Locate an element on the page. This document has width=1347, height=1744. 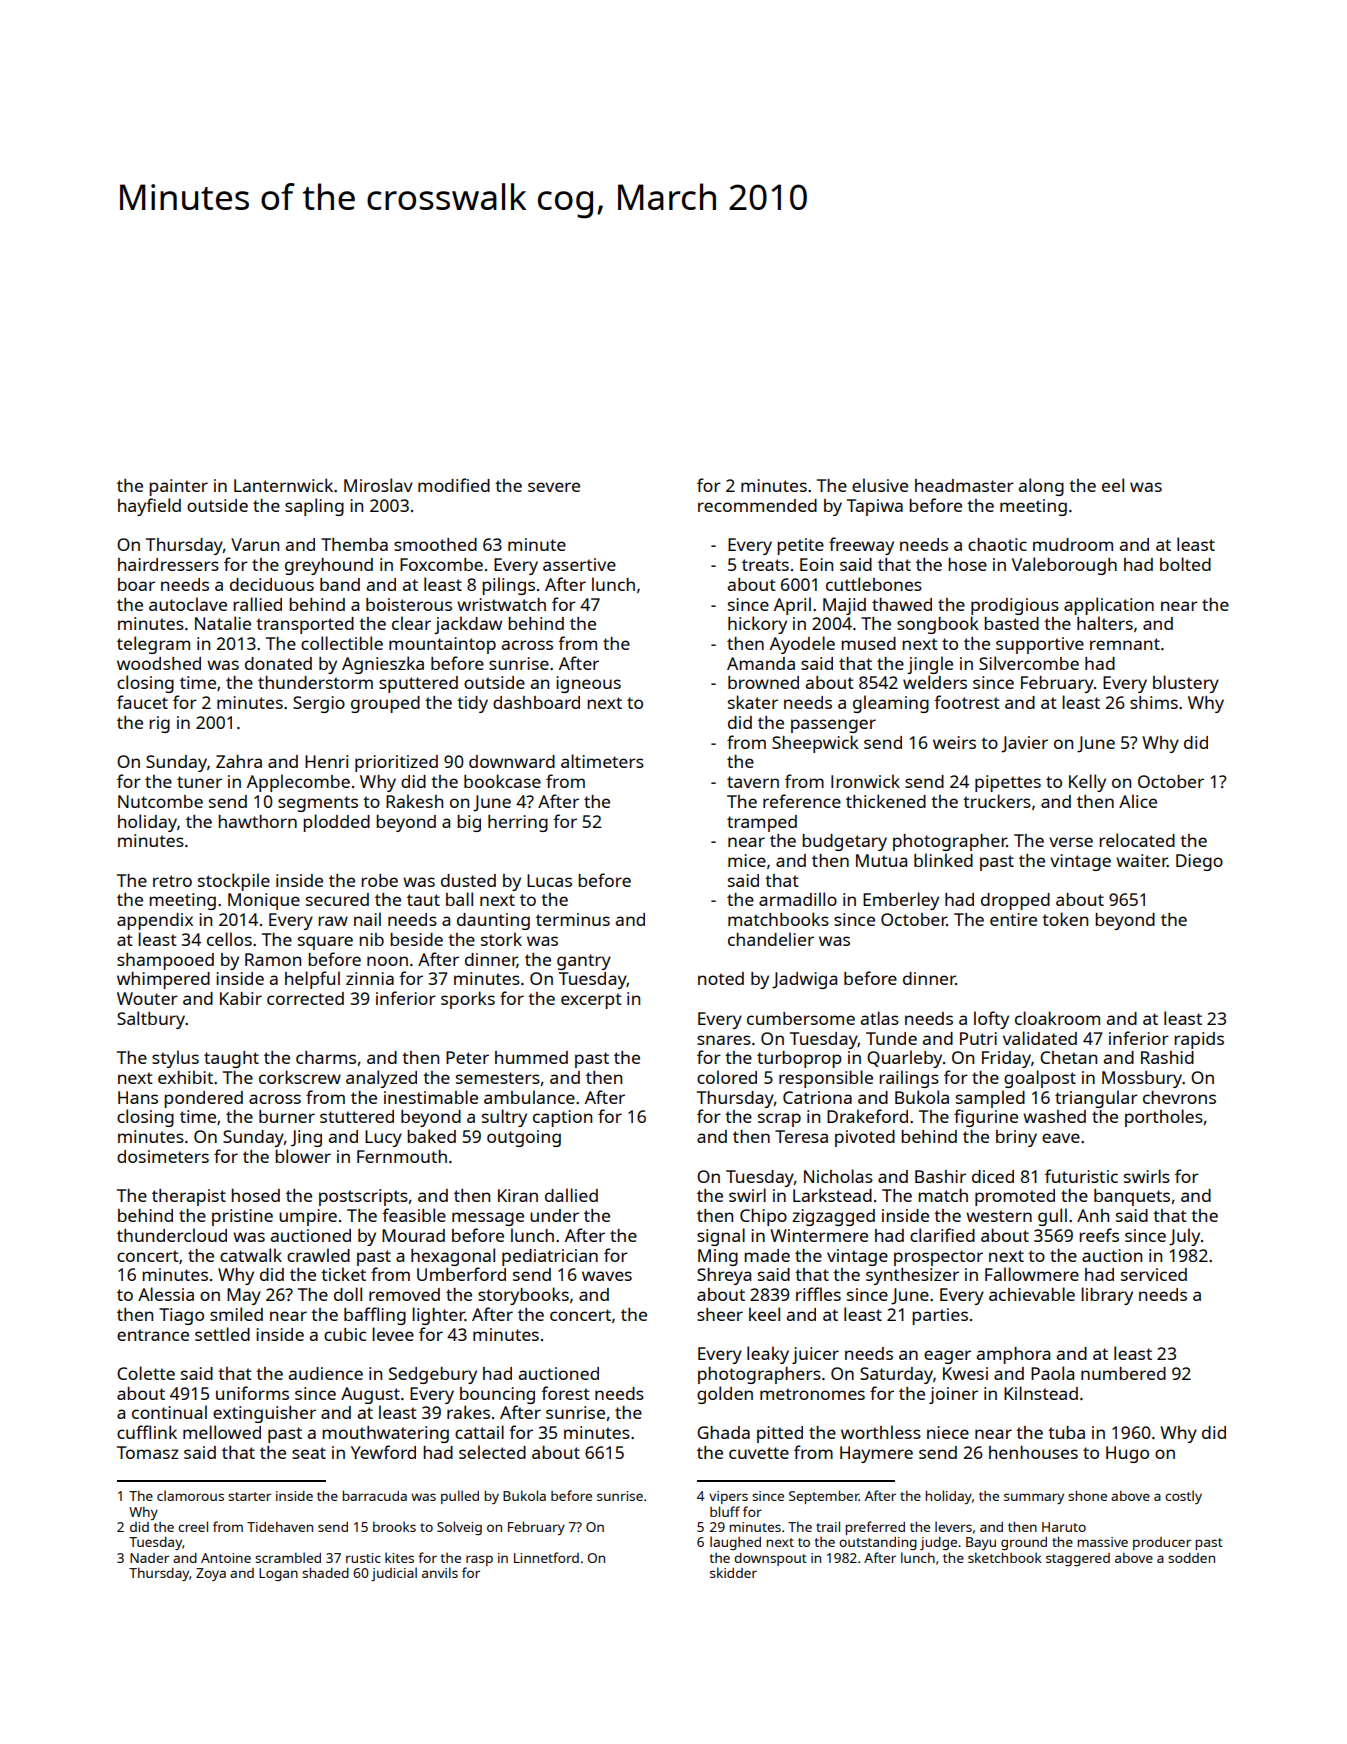
noted is located at coordinates (721, 978).
